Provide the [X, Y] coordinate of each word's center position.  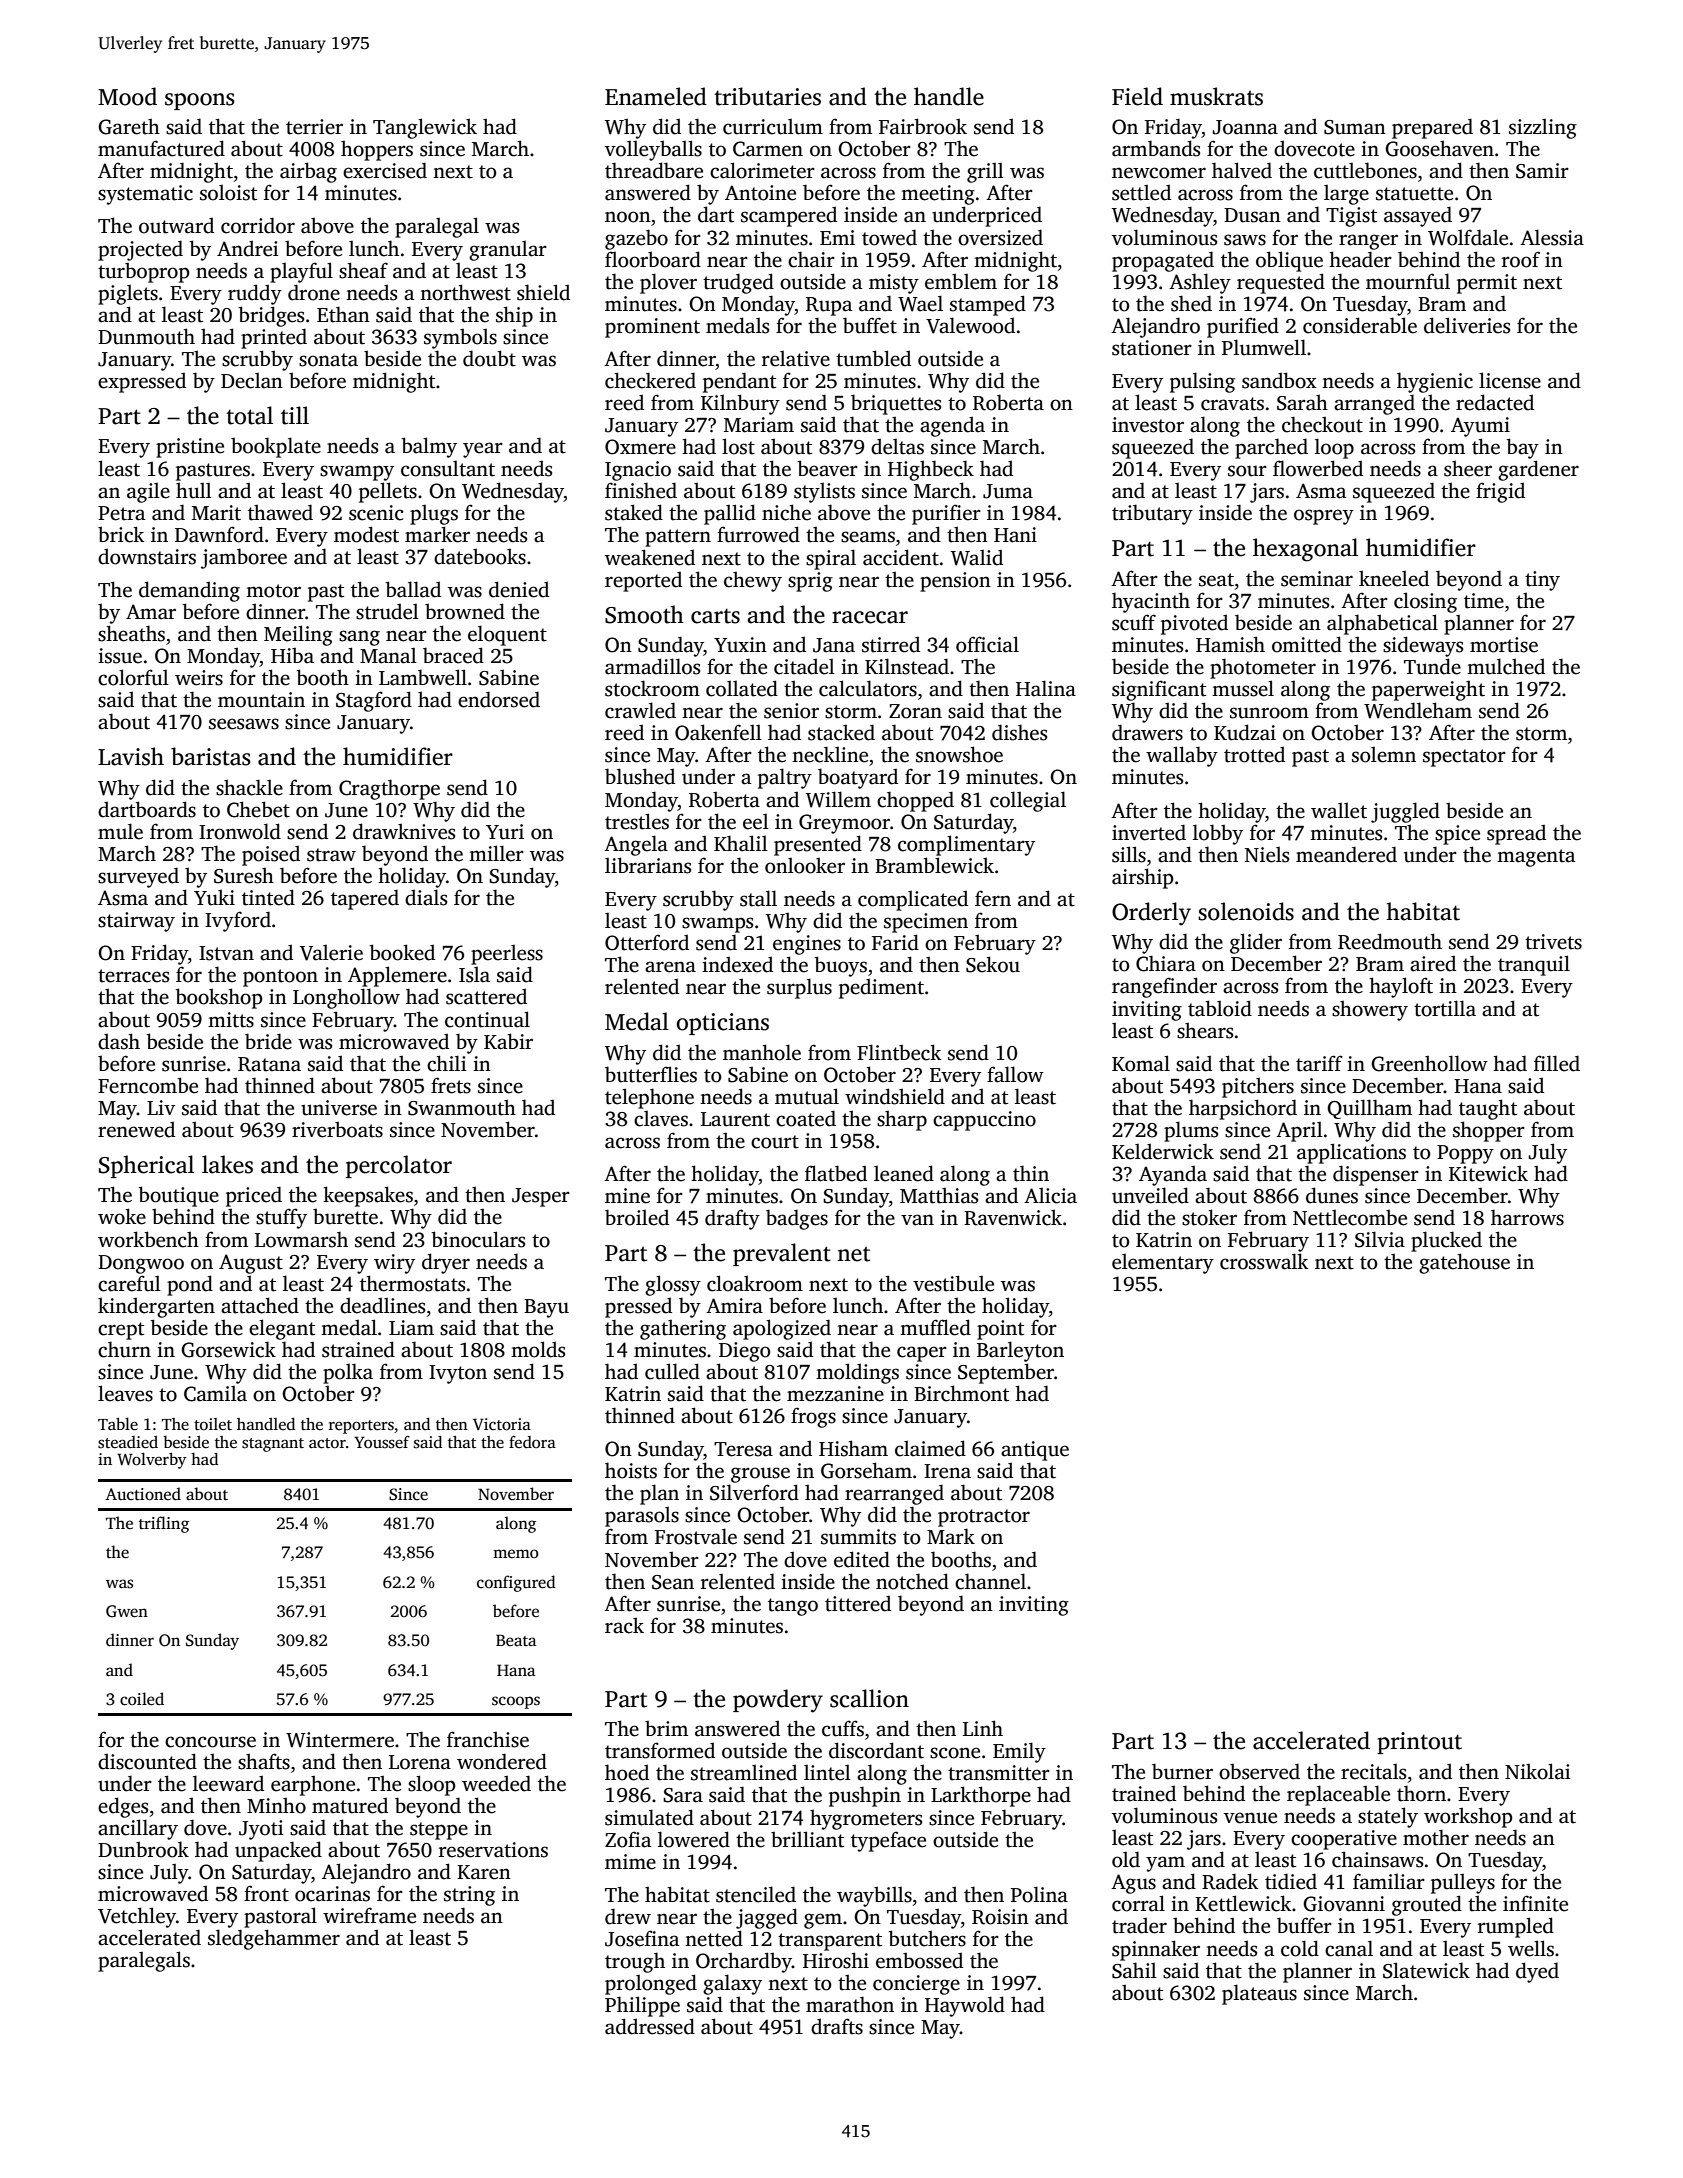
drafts [837, 2026]
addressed [650, 2026]
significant [1159, 690]
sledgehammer [274, 1939]
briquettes [896, 404]
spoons [200, 101]
